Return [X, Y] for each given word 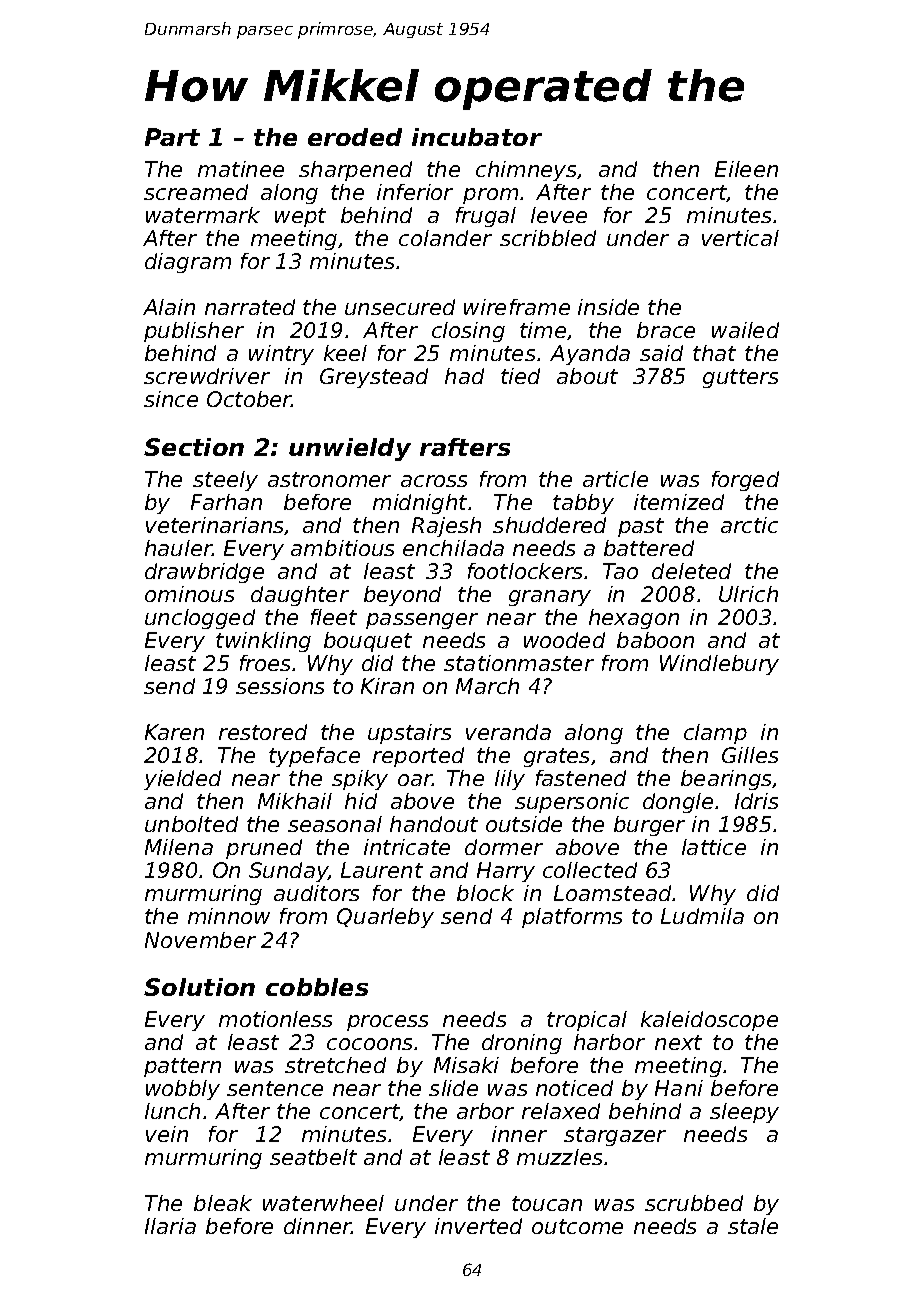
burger [649, 826]
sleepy [744, 1113]
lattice [714, 847]
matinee [241, 169]
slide [453, 1088]
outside [524, 824]
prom [490, 196]
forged [745, 481]
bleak [223, 1203]
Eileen [746, 169]
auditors [316, 893]
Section [194, 447]
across [434, 481]
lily [510, 780]
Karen [174, 732]
